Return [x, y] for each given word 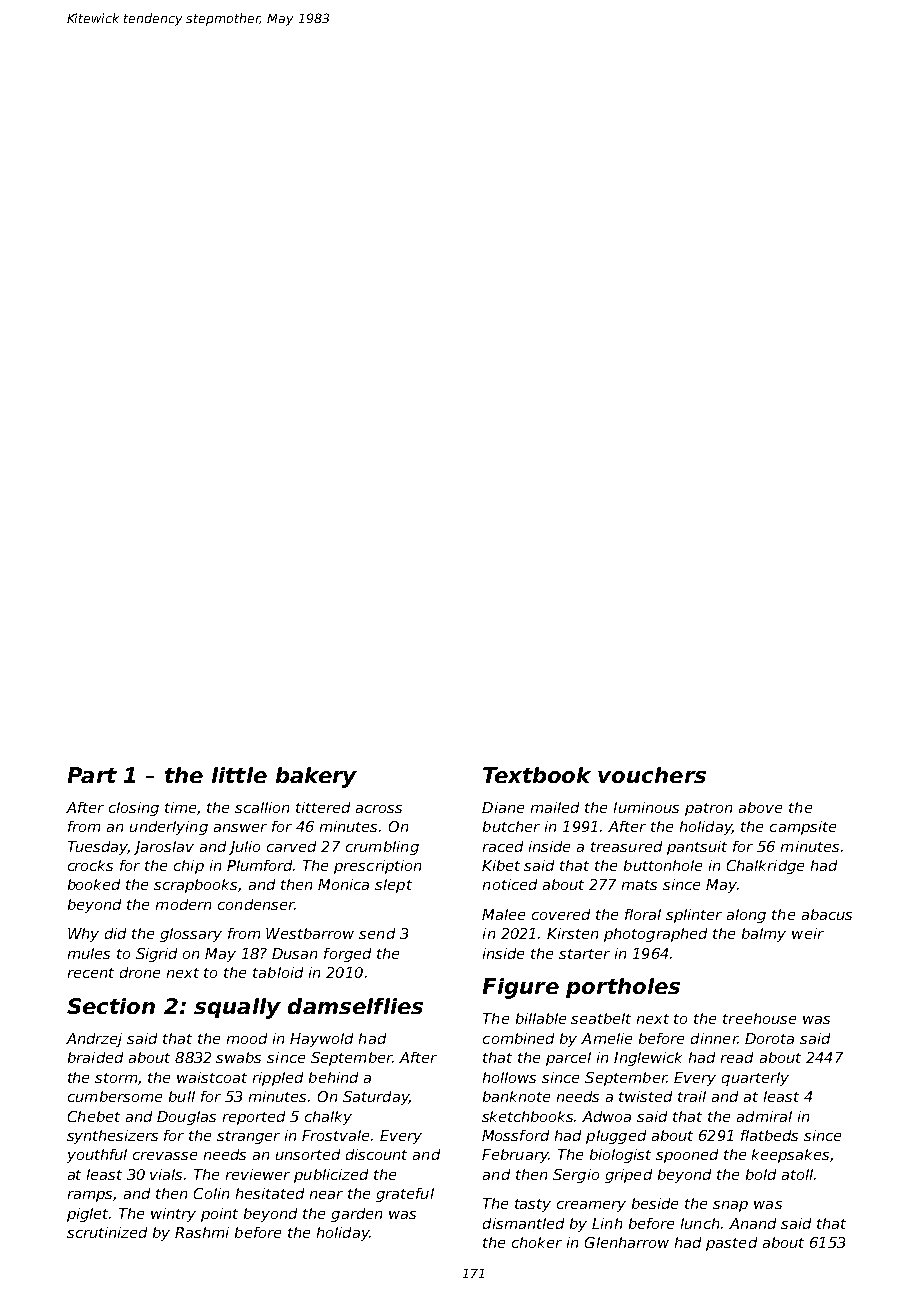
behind [333, 1077]
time [180, 807]
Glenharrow [627, 1242]
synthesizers [112, 1137]
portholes [623, 988]
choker [537, 1242]
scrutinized [107, 1232]
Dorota [769, 1038]
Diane [503, 807]
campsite [803, 828]
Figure [521, 988]
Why [83, 935]
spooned [687, 1156]
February [515, 1156]
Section [111, 1006]
